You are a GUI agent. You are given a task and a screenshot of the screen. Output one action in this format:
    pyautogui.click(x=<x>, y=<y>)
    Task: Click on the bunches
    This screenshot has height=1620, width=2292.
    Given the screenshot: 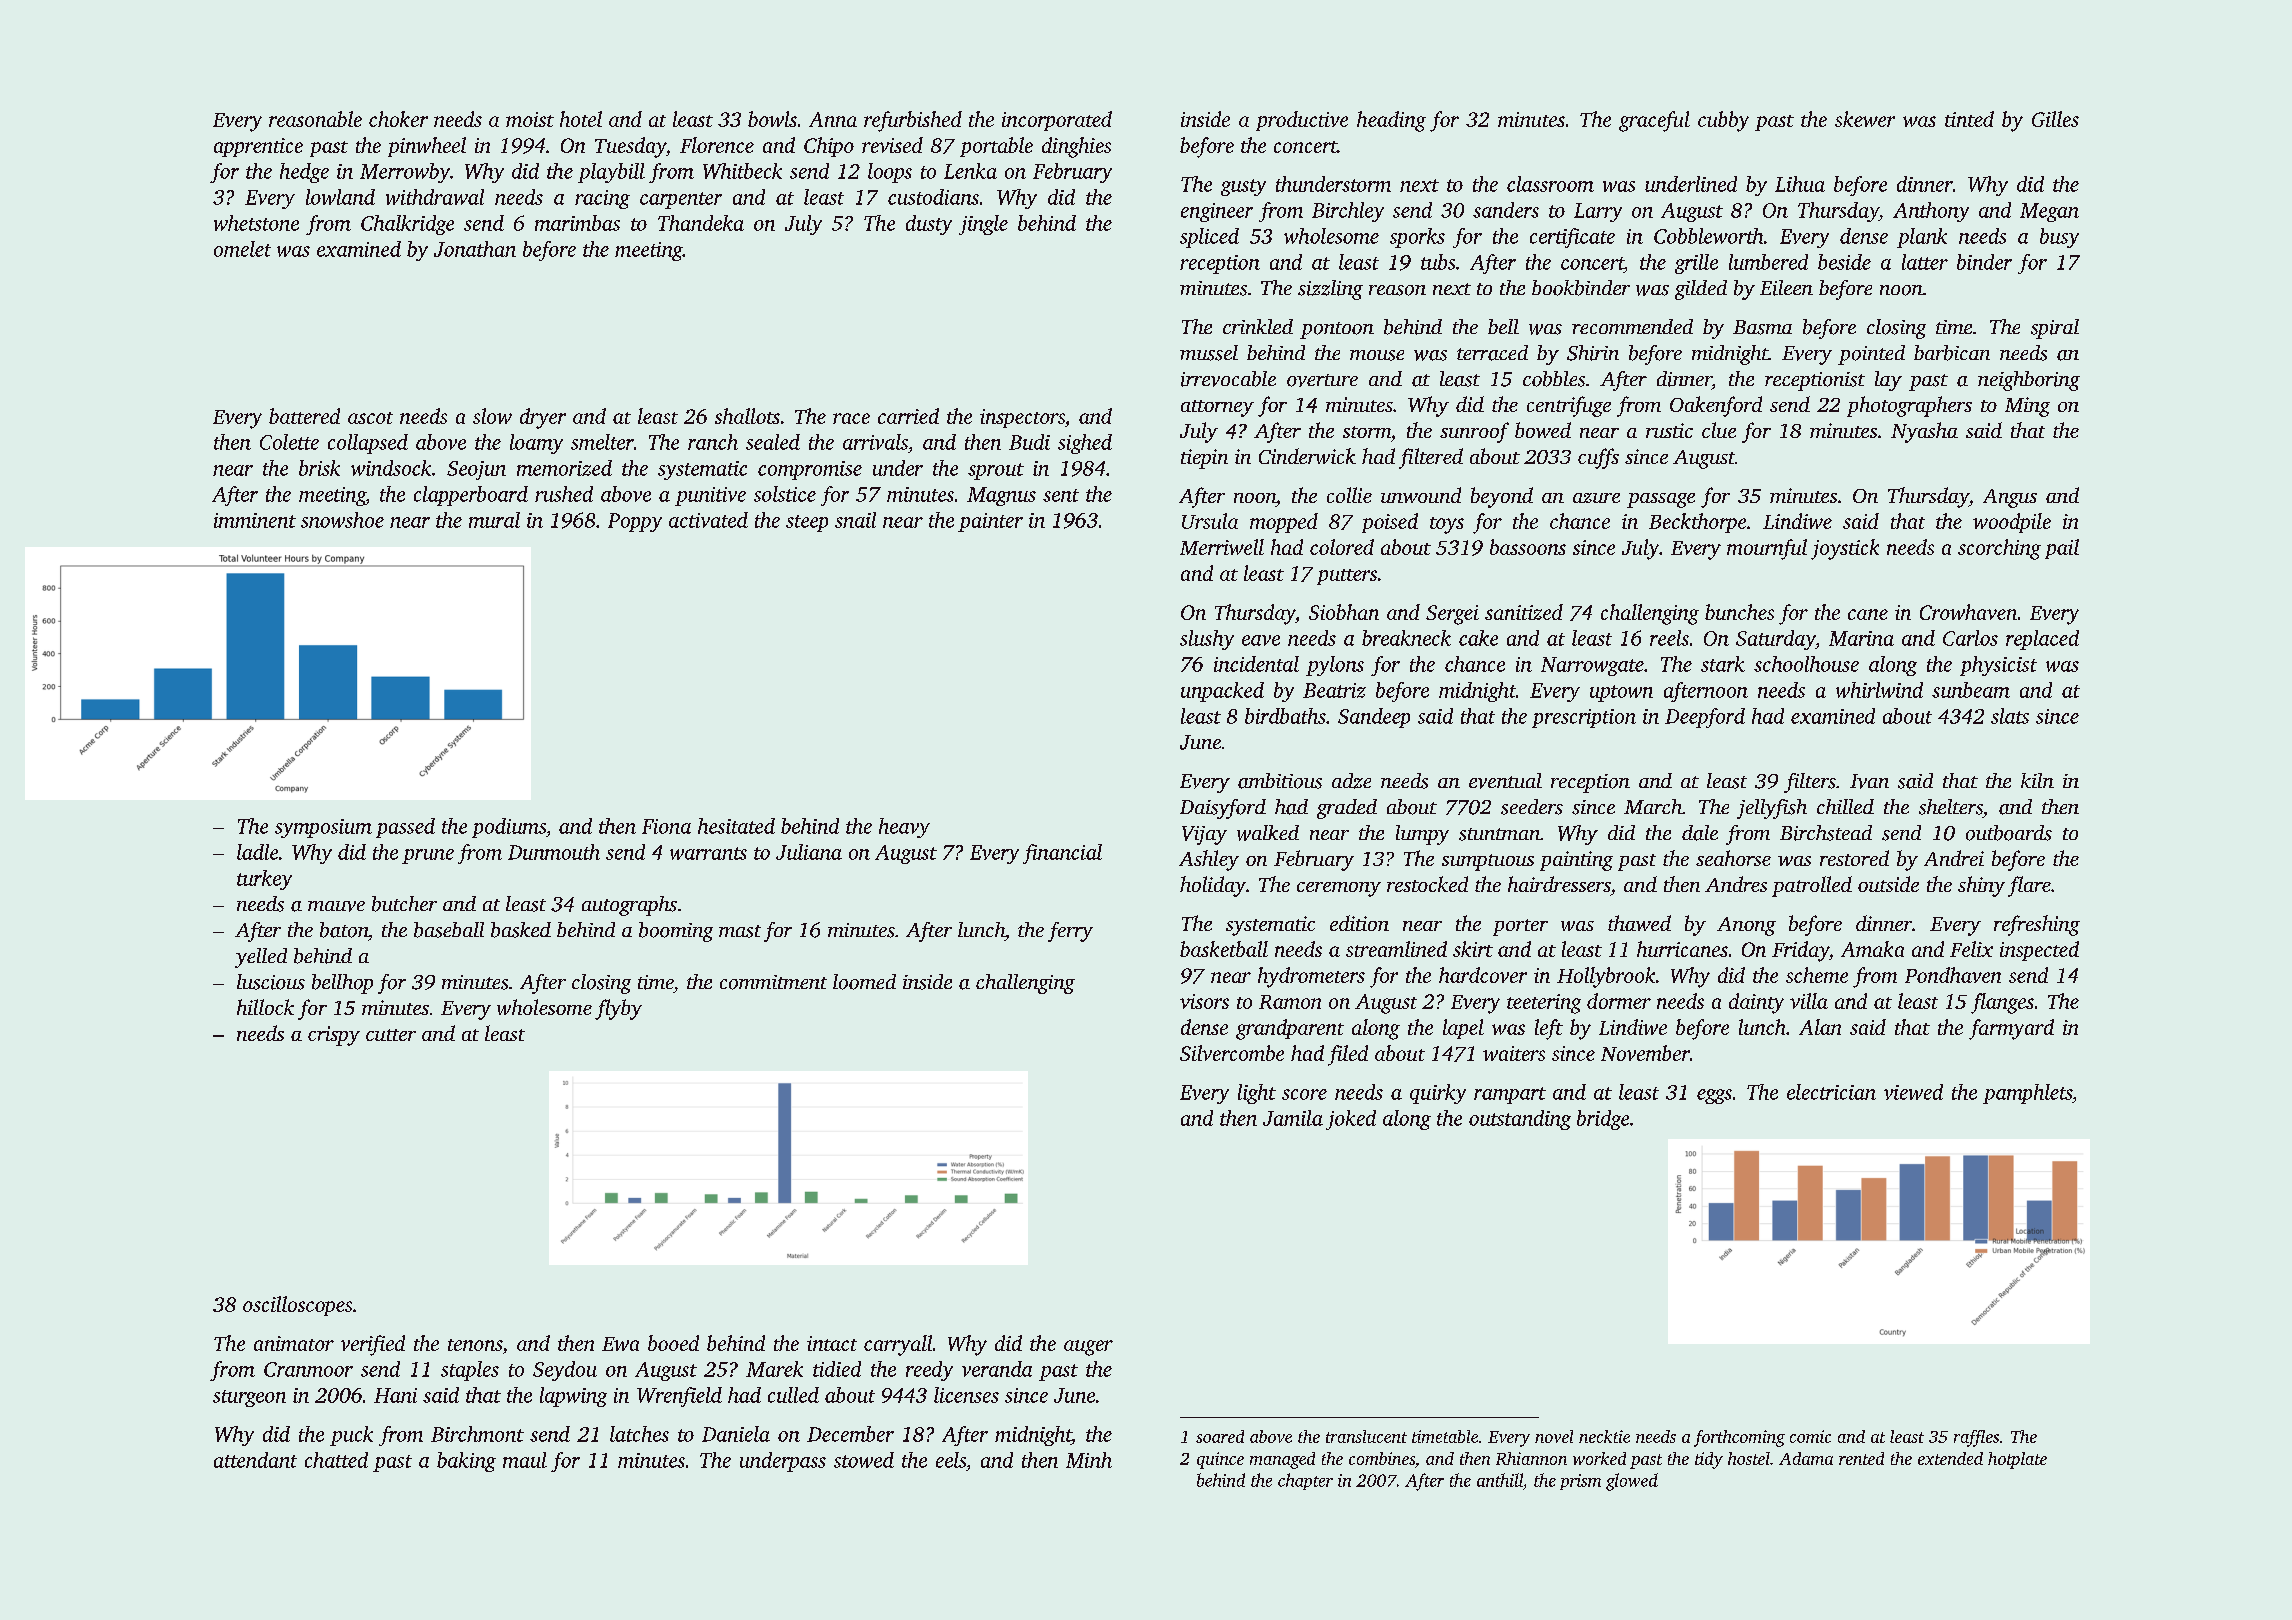 What is the action you would take?
    pyautogui.click(x=1739, y=612)
